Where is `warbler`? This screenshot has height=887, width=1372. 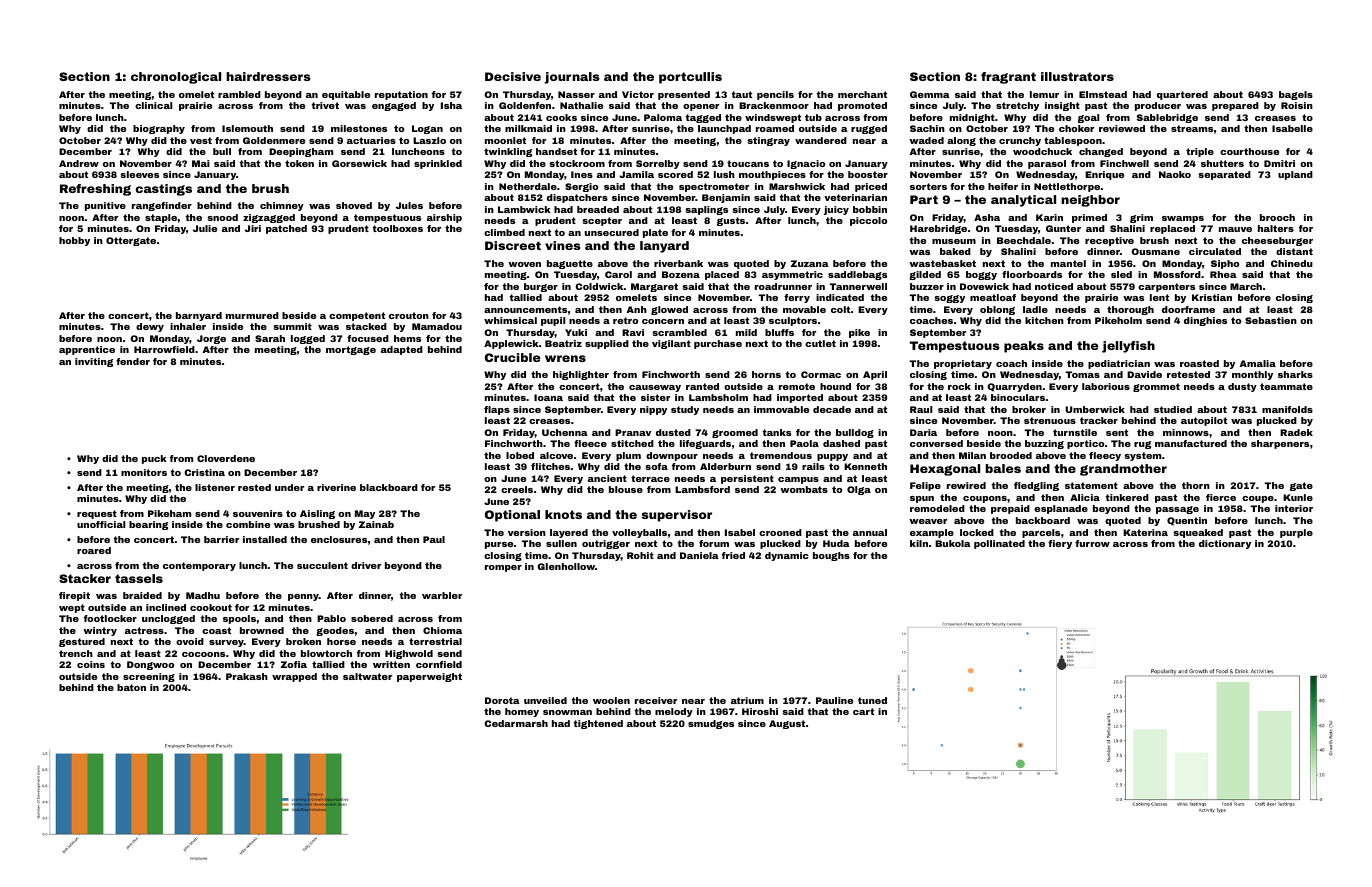
warbler is located at coordinates (442, 595).
